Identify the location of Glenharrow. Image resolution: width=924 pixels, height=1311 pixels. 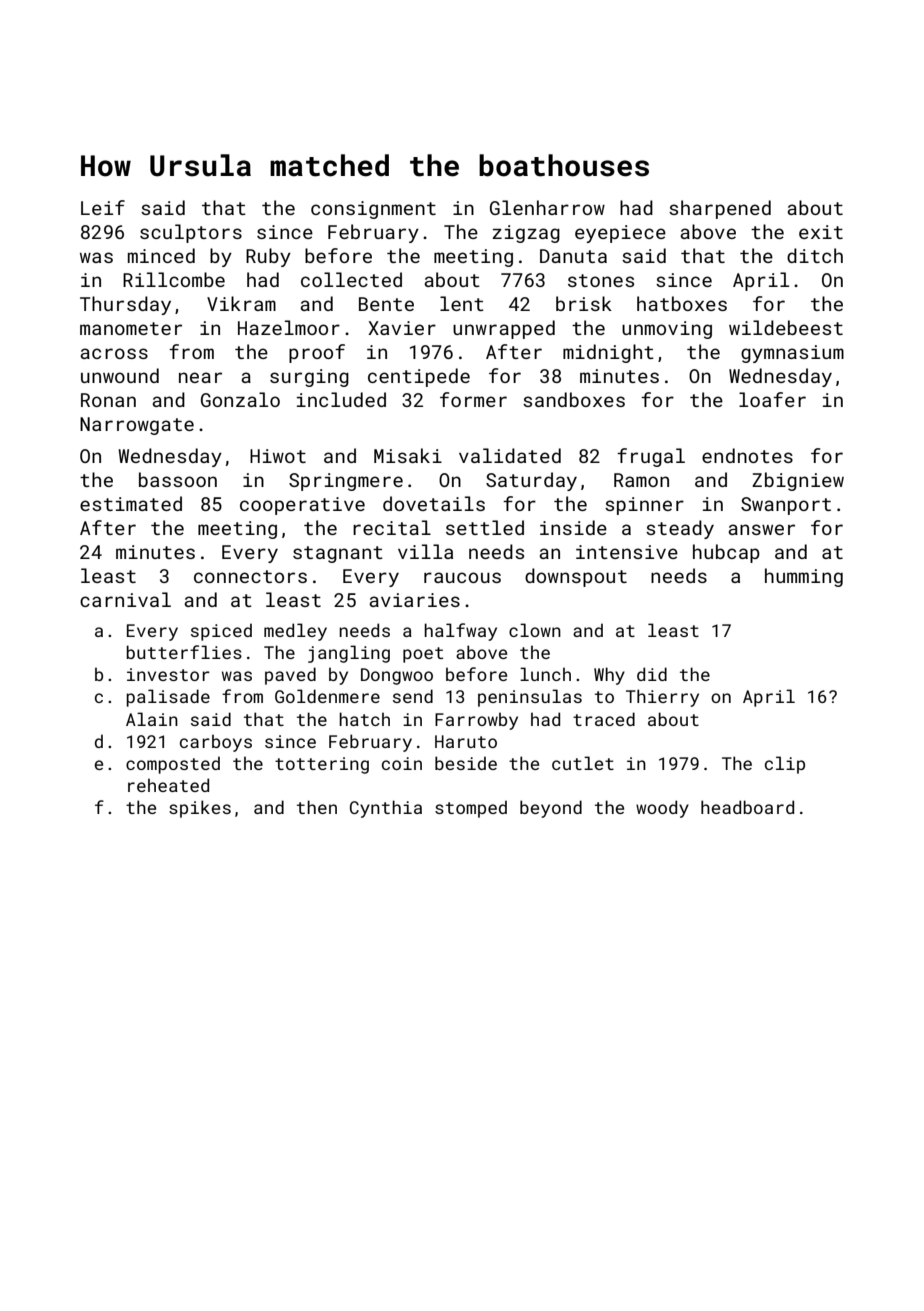
(547, 207).
